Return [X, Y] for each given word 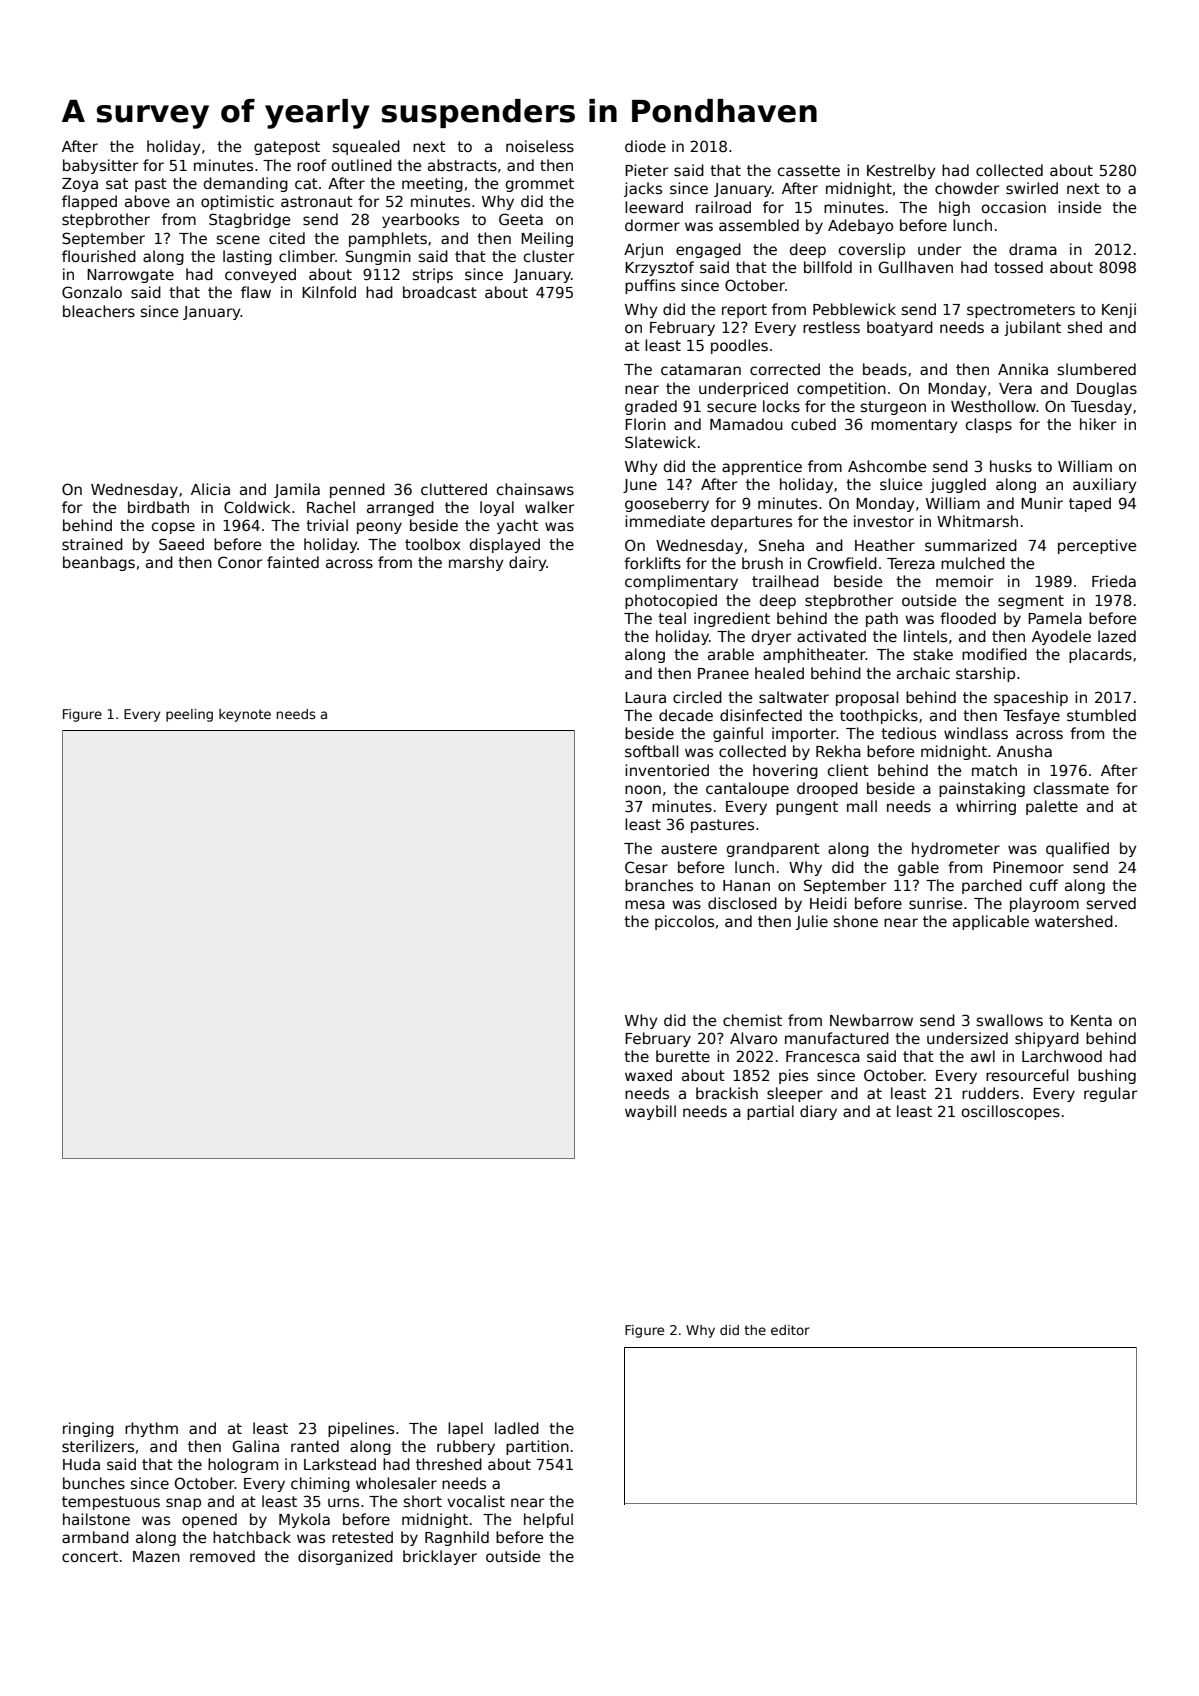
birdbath [158, 507]
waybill [650, 1112]
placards [1100, 655]
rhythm [151, 1429]
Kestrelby [901, 171]
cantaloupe [747, 789]
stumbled [1101, 715]
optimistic [237, 202]
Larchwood [1062, 1056]
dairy [528, 563]
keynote [245, 715]
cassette [809, 170]
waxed [648, 1075]
